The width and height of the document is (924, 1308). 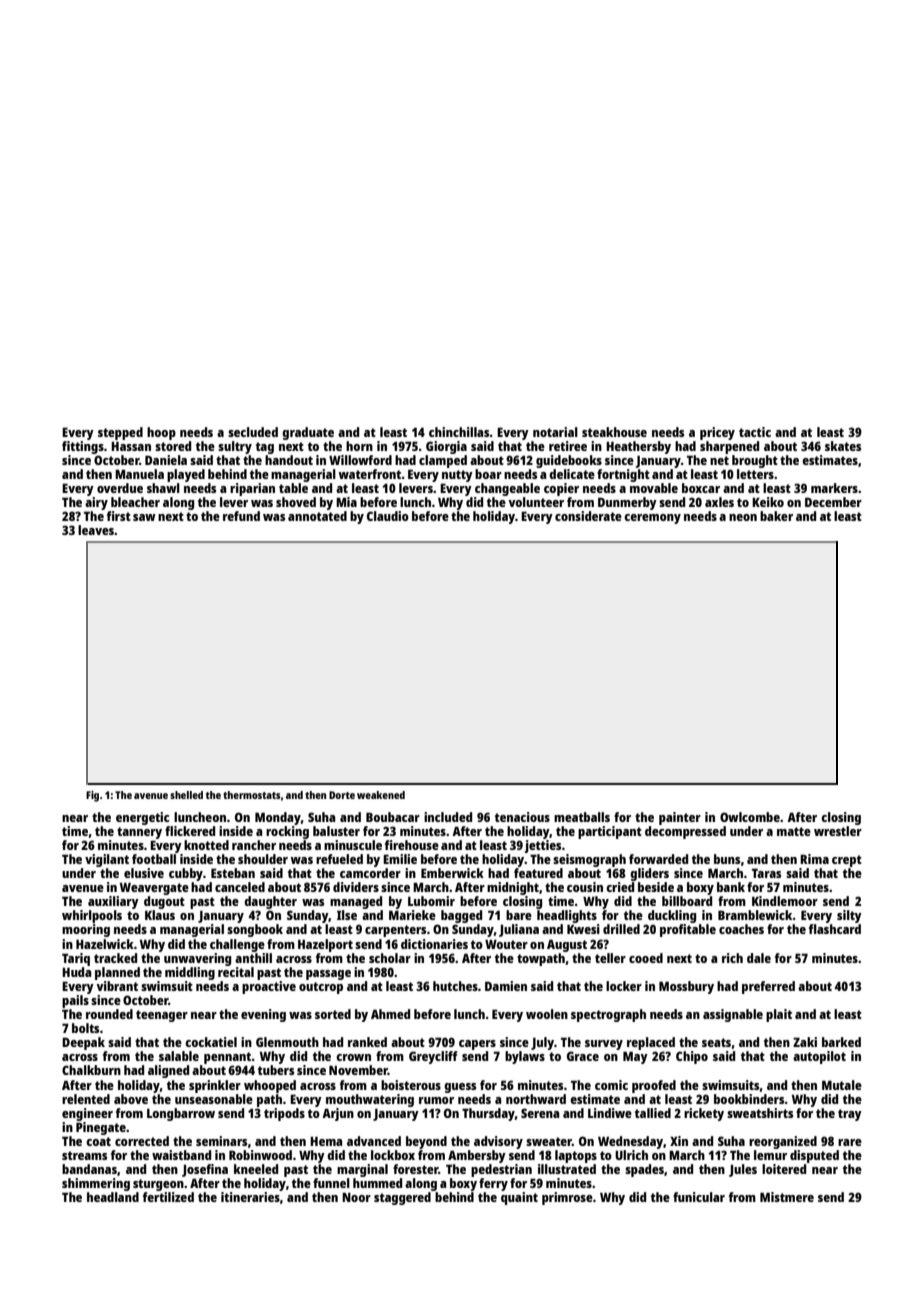 I want to click on Owlcombe, so click(x=750, y=817).
